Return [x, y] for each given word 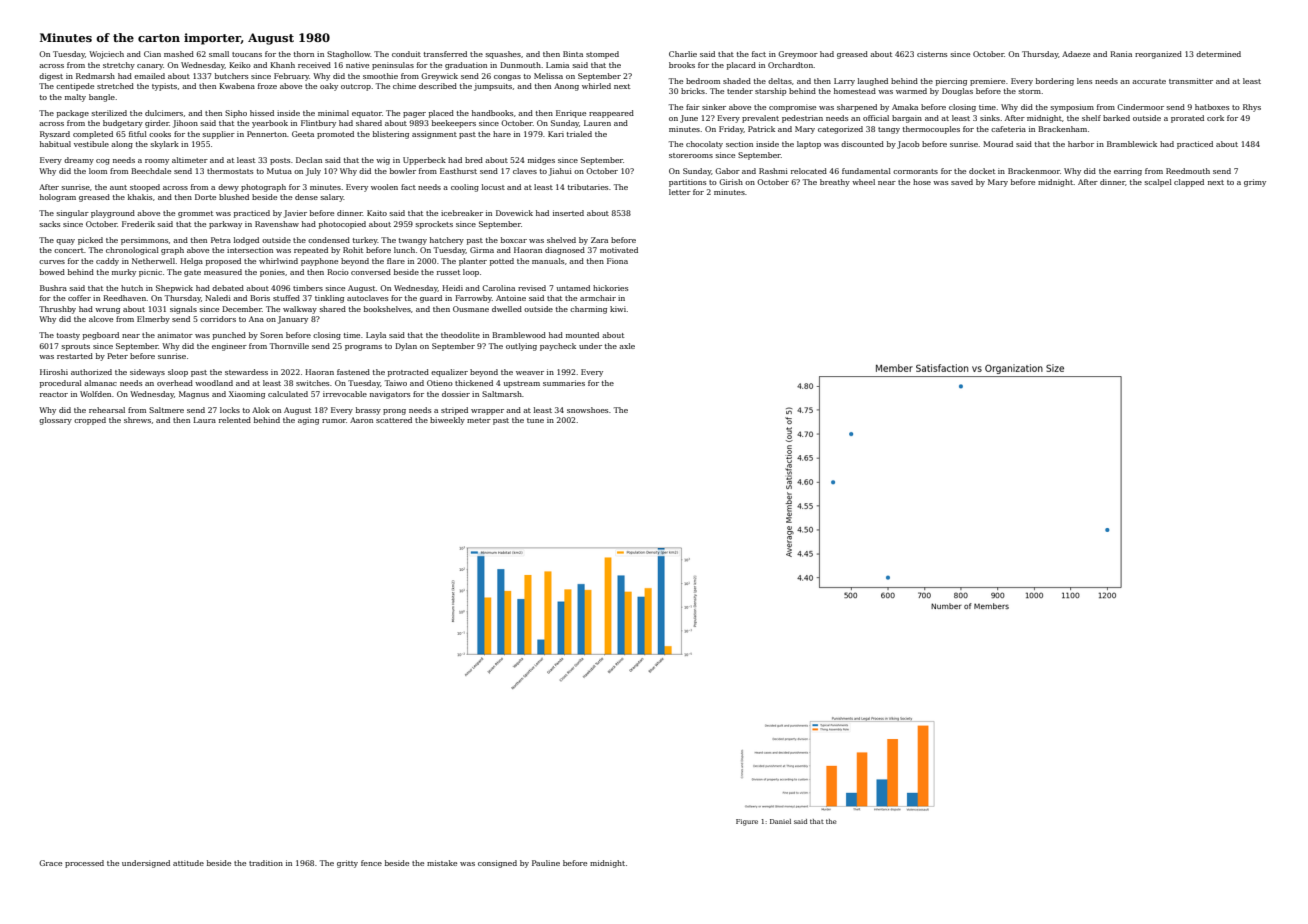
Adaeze [1076, 54]
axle [627, 346]
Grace [50, 863]
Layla [376, 336]
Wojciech [106, 55]
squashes [503, 55]
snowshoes [587, 410]
